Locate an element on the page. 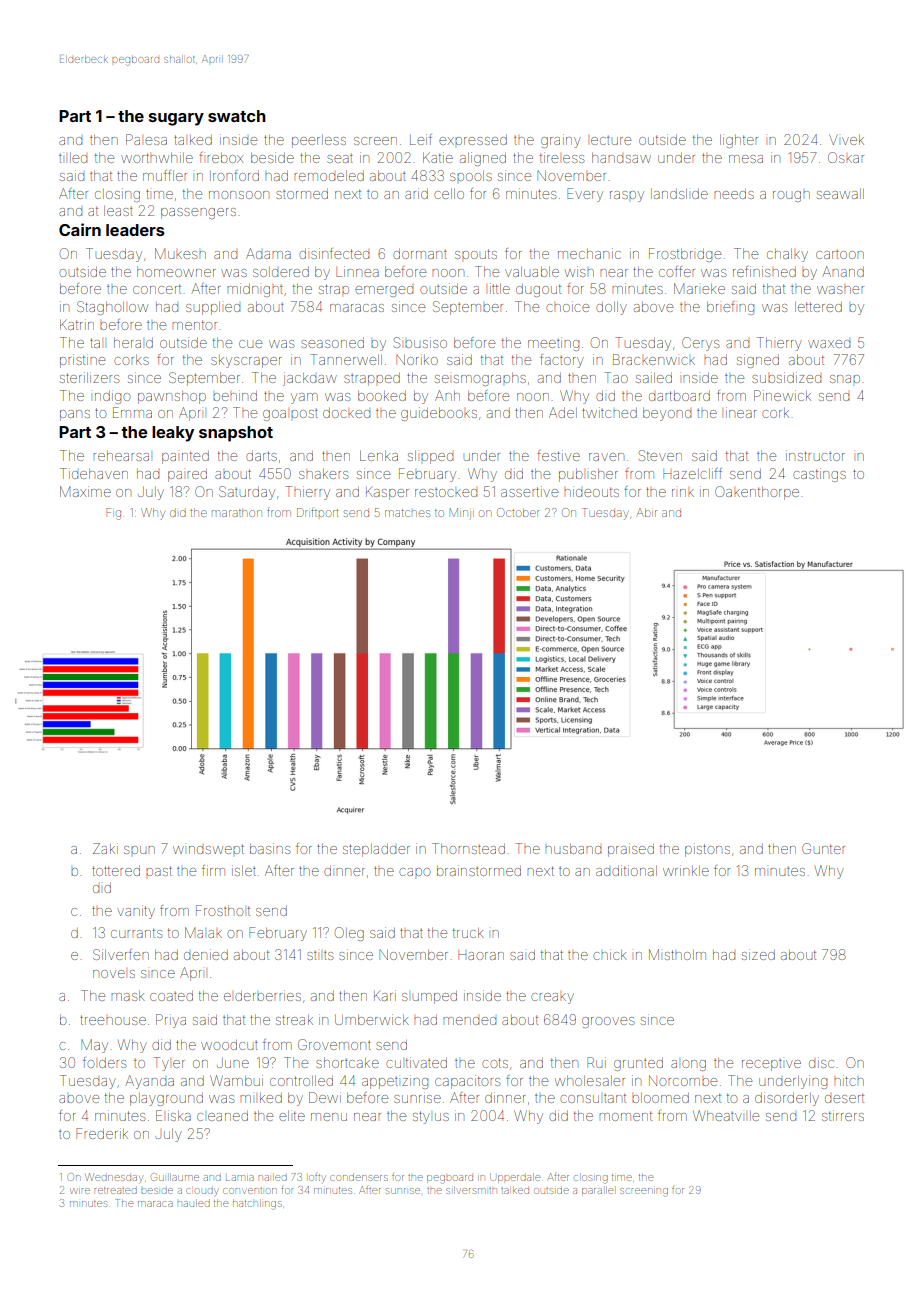 The image size is (924, 1308). Oakenthorpe is located at coordinates (757, 493).
